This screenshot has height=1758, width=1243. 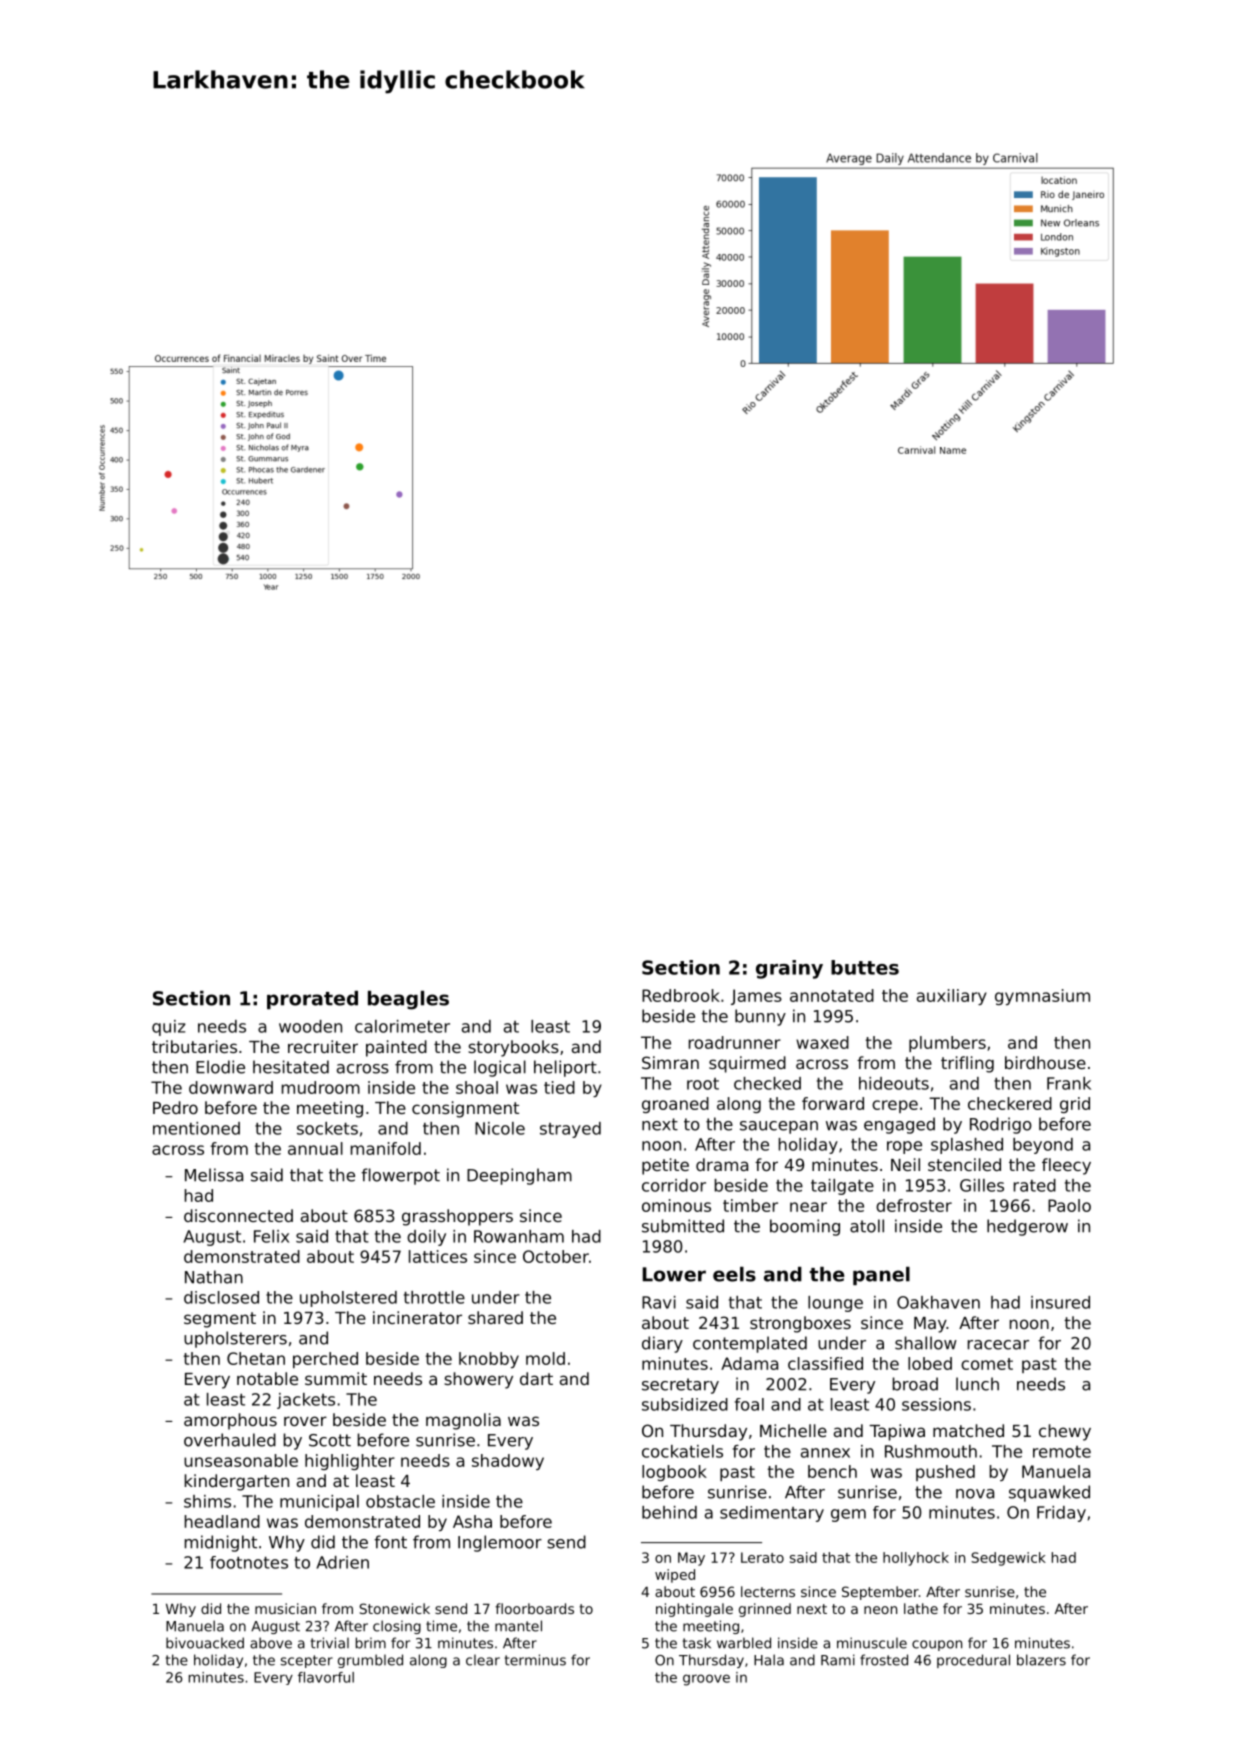 What do you see at coordinates (408, 1000) in the screenshot?
I see `beagles` at bounding box center [408, 1000].
